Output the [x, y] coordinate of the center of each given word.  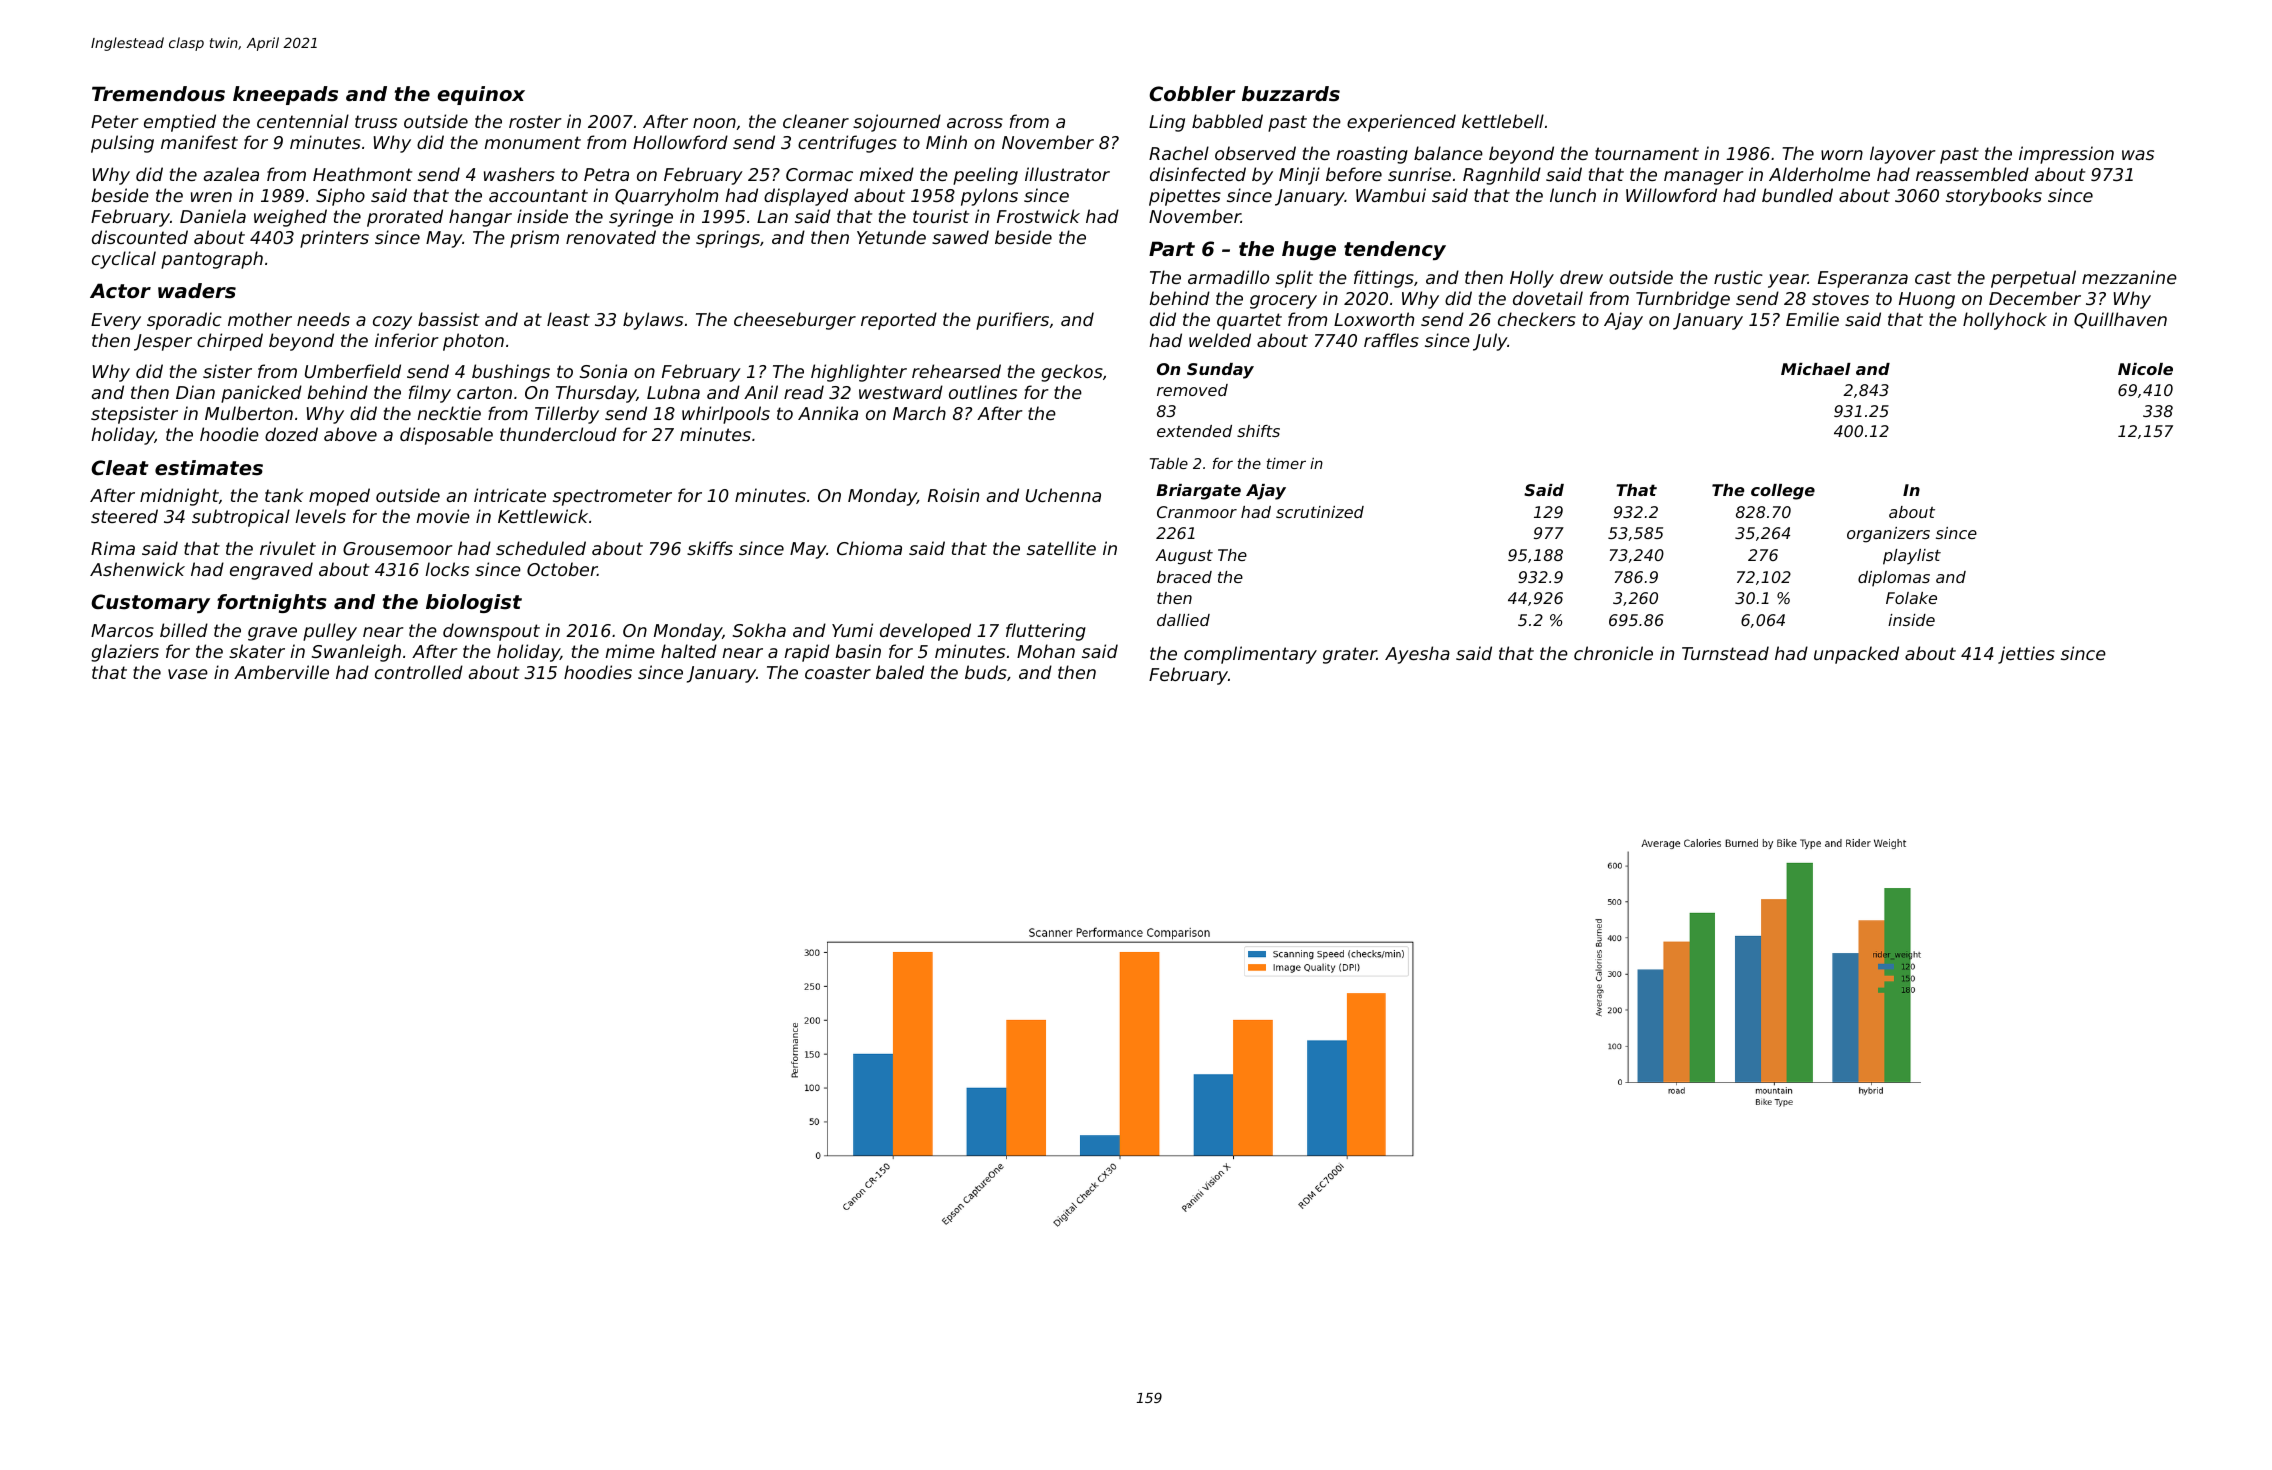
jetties [2026, 655]
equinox [481, 95]
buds [986, 672]
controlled [419, 672]
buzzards [1291, 94]
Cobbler [1192, 94]
